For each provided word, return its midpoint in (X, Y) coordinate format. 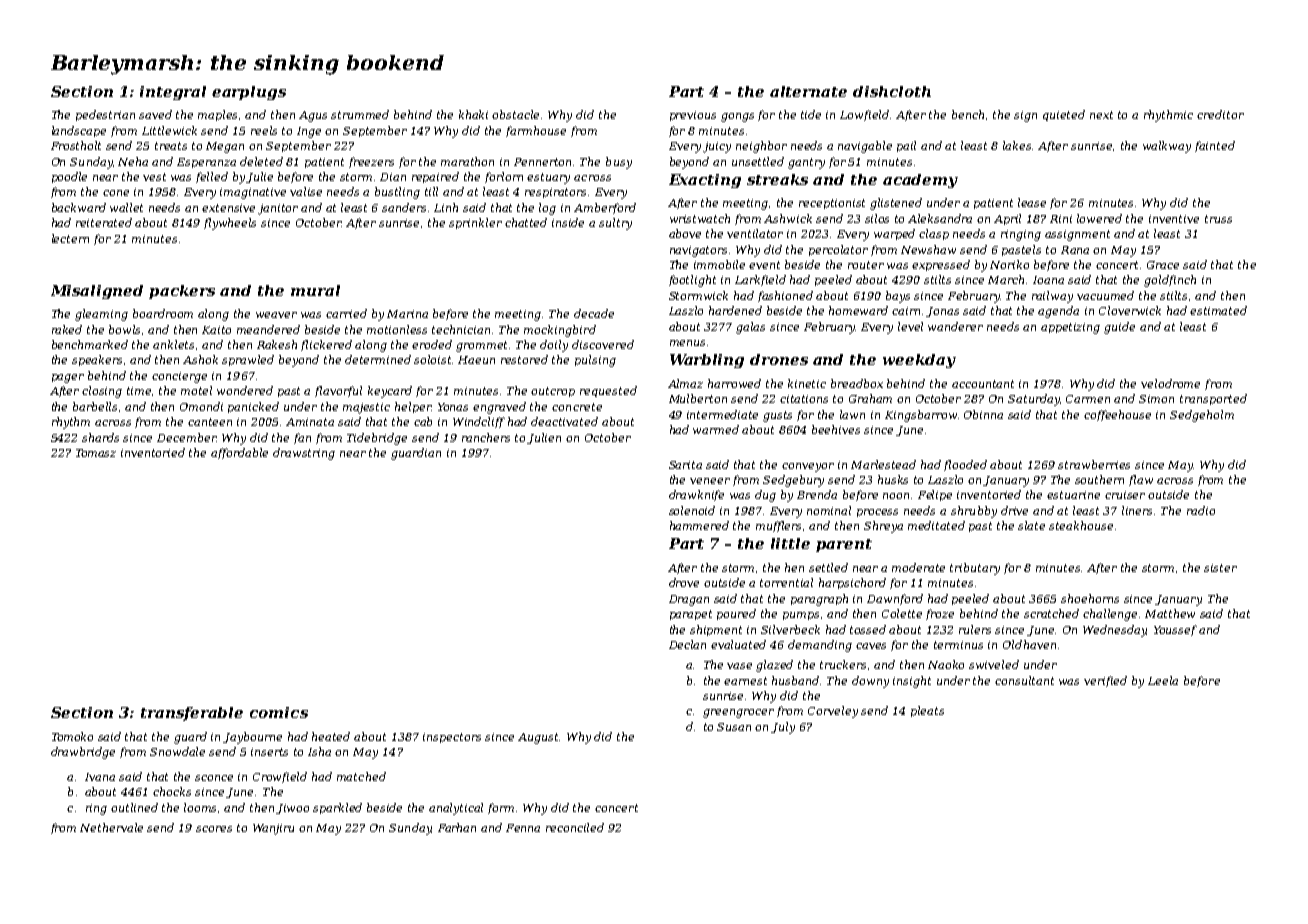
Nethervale (111, 827)
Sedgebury (793, 481)
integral (173, 93)
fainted (1215, 146)
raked (67, 329)
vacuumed (1105, 295)
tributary (975, 569)
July (783, 728)
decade (594, 313)
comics (279, 712)
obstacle (515, 114)
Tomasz (96, 453)
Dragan (689, 600)
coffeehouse (1117, 415)
